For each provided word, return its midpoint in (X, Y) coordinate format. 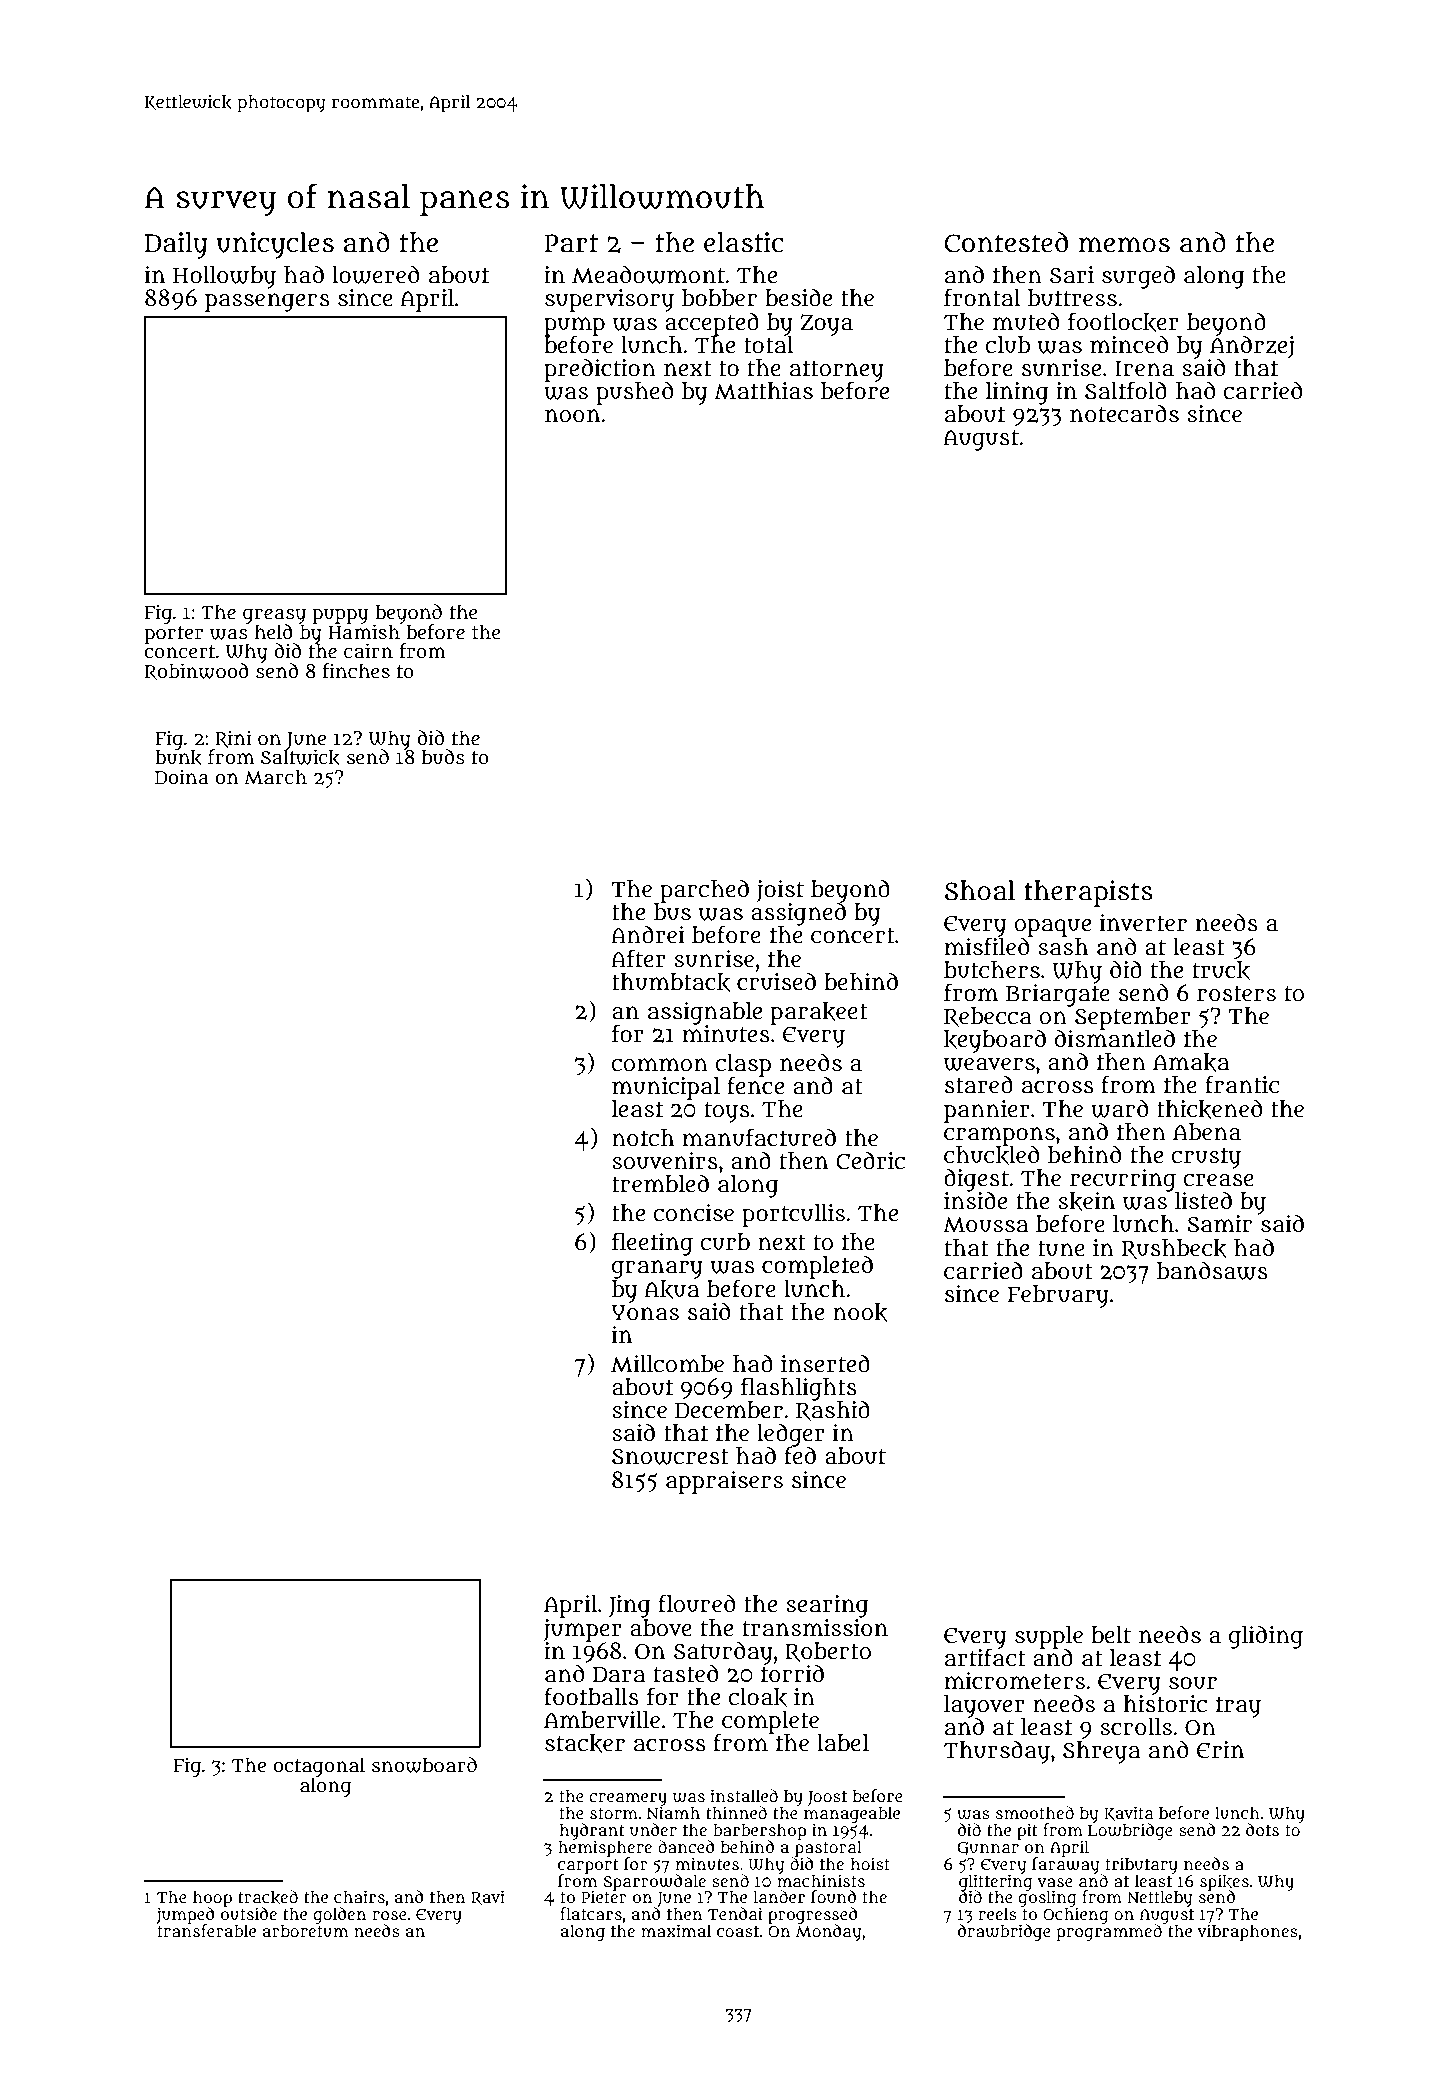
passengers (267, 302)
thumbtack (671, 982)
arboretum (305, 1931)
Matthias (763, 391)
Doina (182, 777)
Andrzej (1252, 346)
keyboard (995, 1041)
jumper (582, 1630)
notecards (1124, 413)
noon (572, 416)
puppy (340, 616)
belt (1111, 1635)
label (843, 1743)
